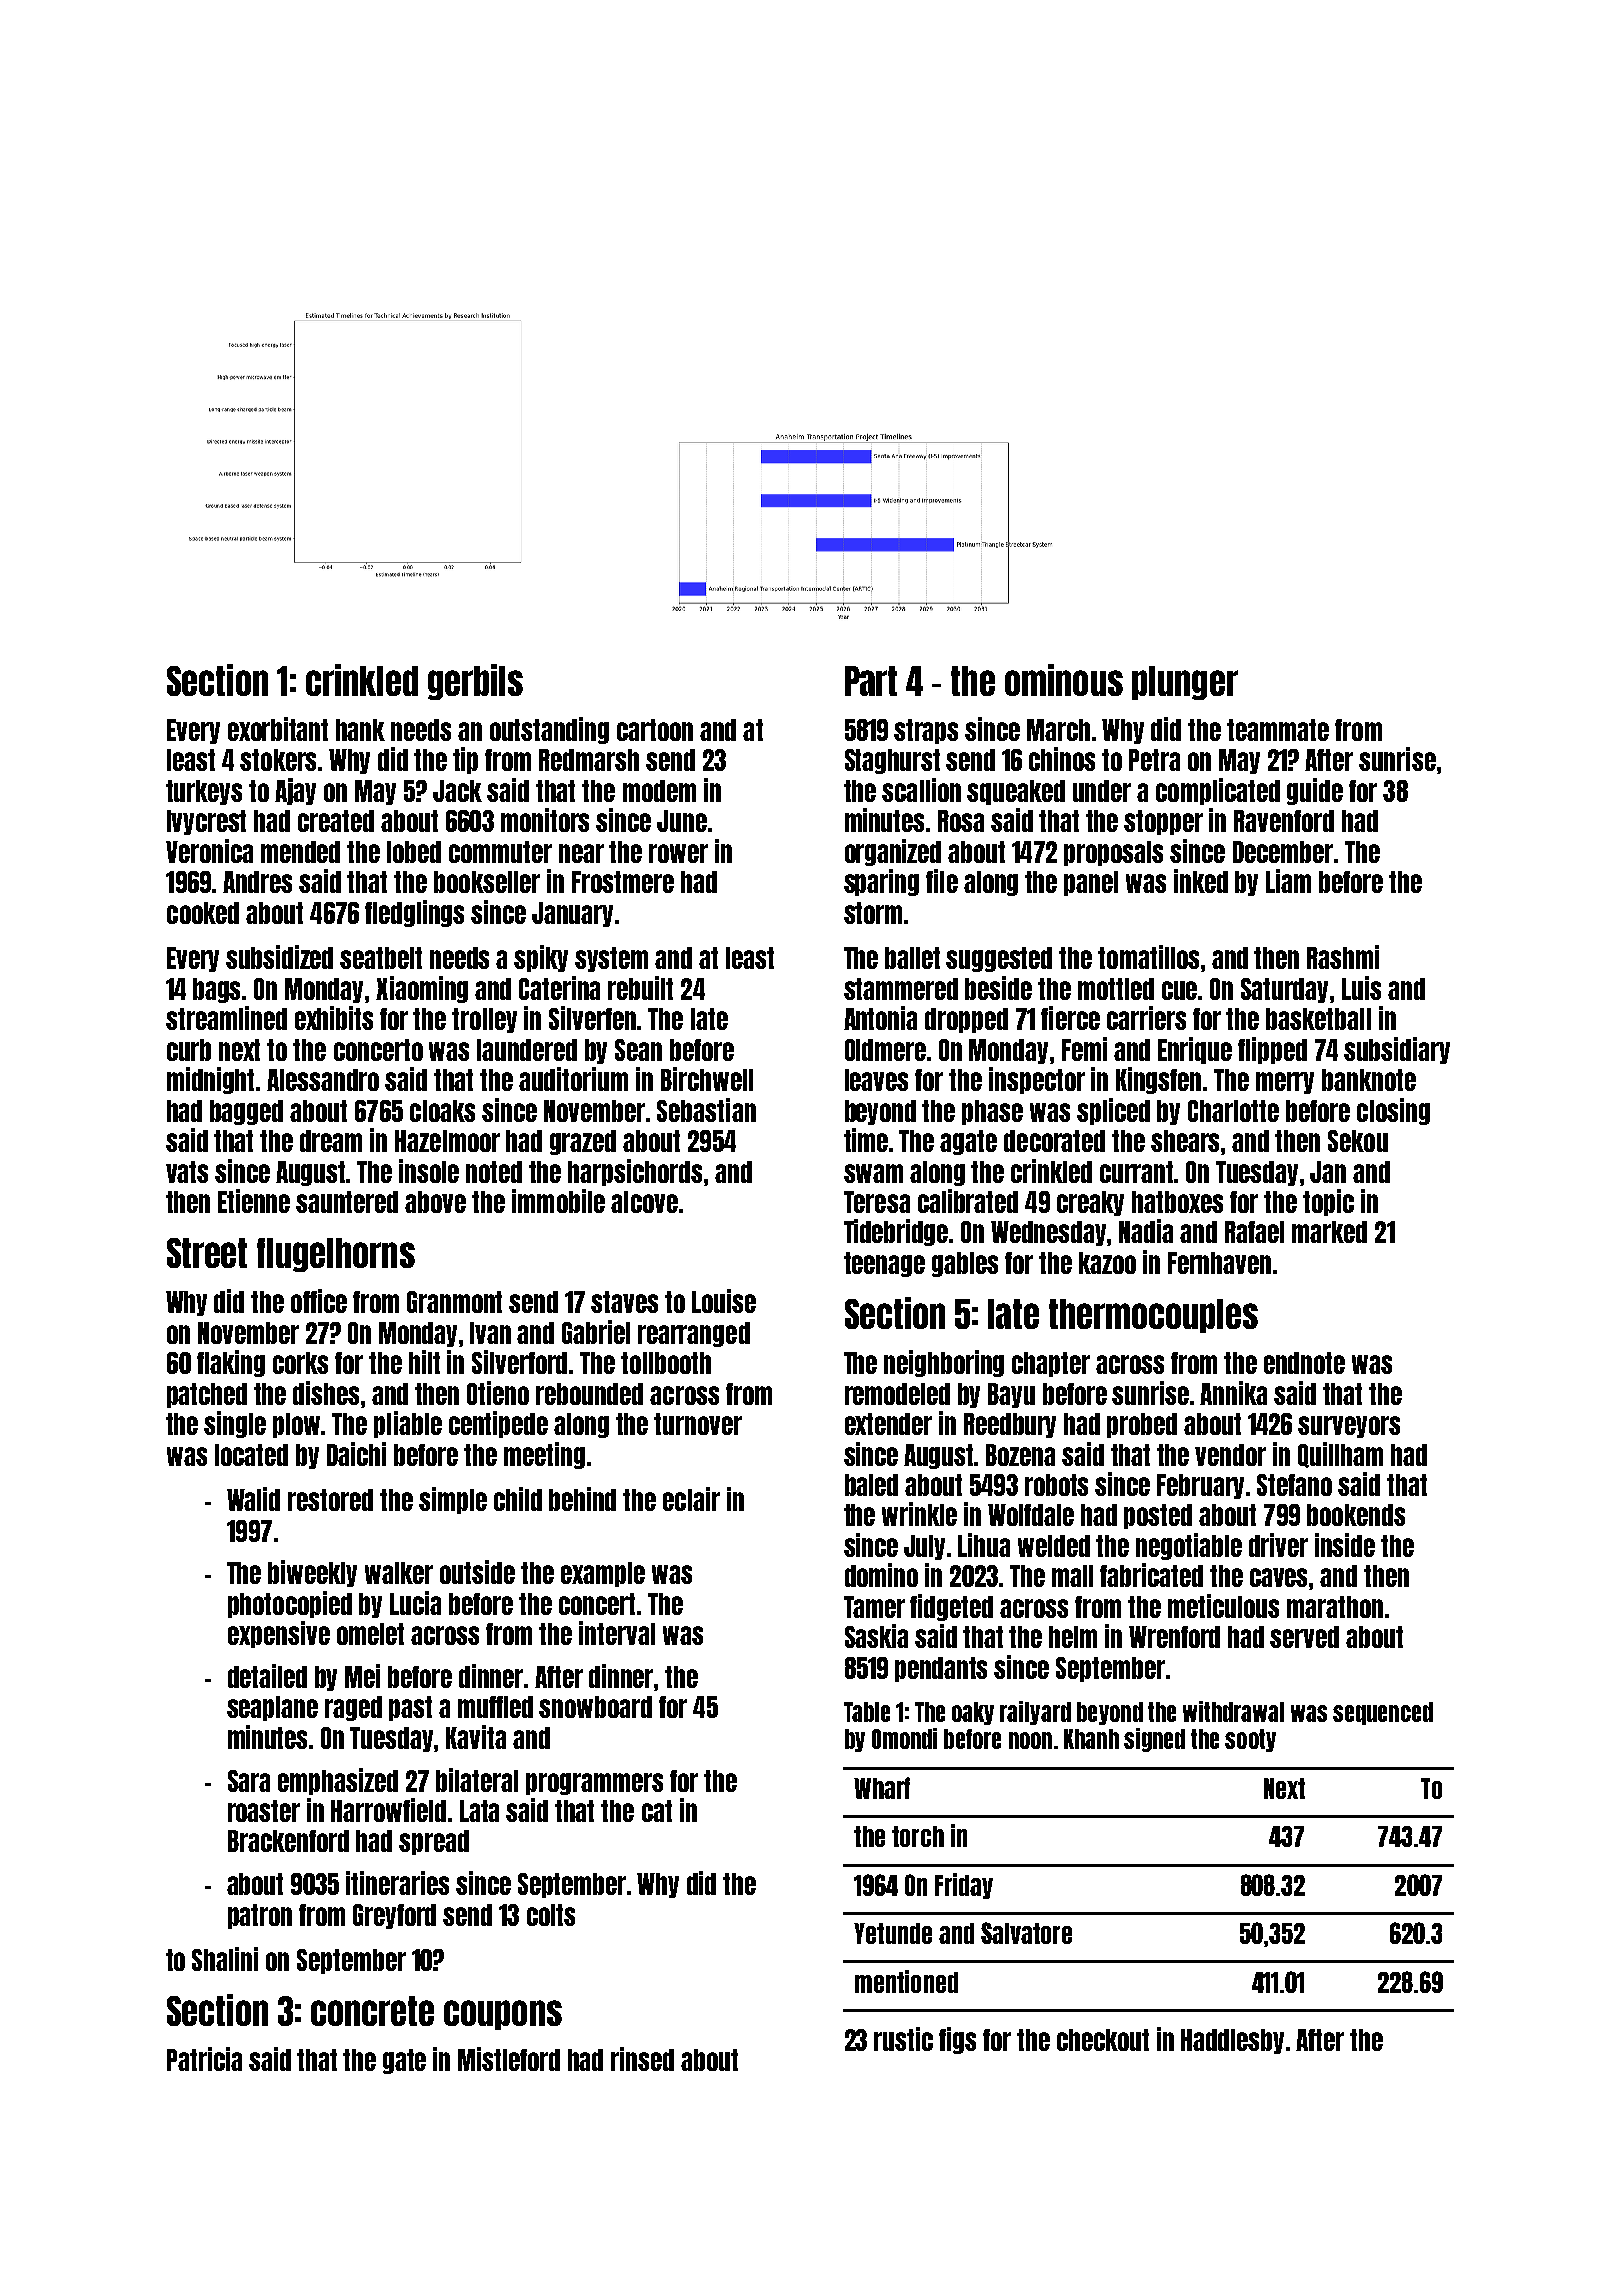 This screenshot has height=2292, width=1620. What do you see at coordinates (429, 1171) in the screenshot?
I see `insole` at bounding box center [429, 1171].
